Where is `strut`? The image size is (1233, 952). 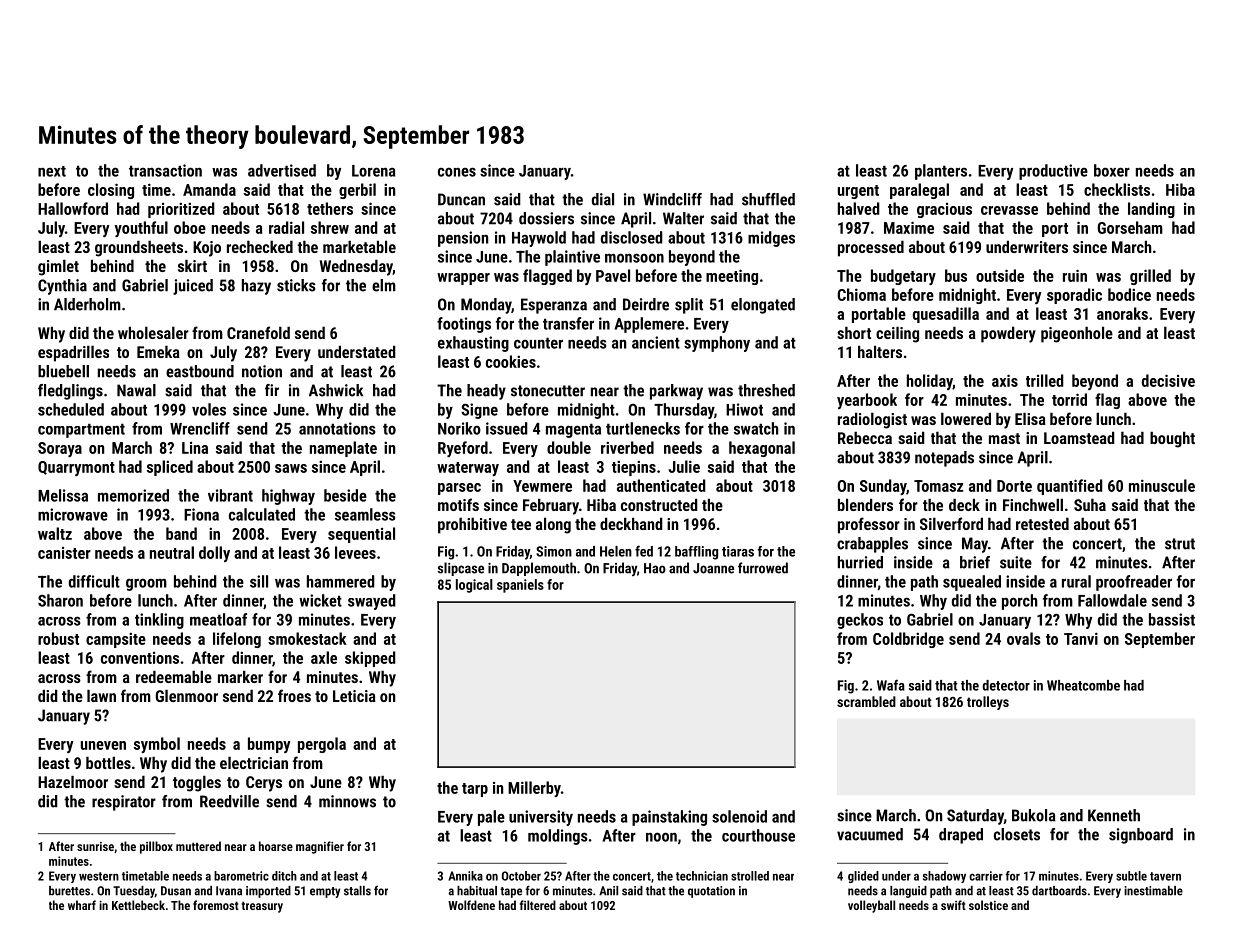
strut is located at coordinates (1180, 544).
